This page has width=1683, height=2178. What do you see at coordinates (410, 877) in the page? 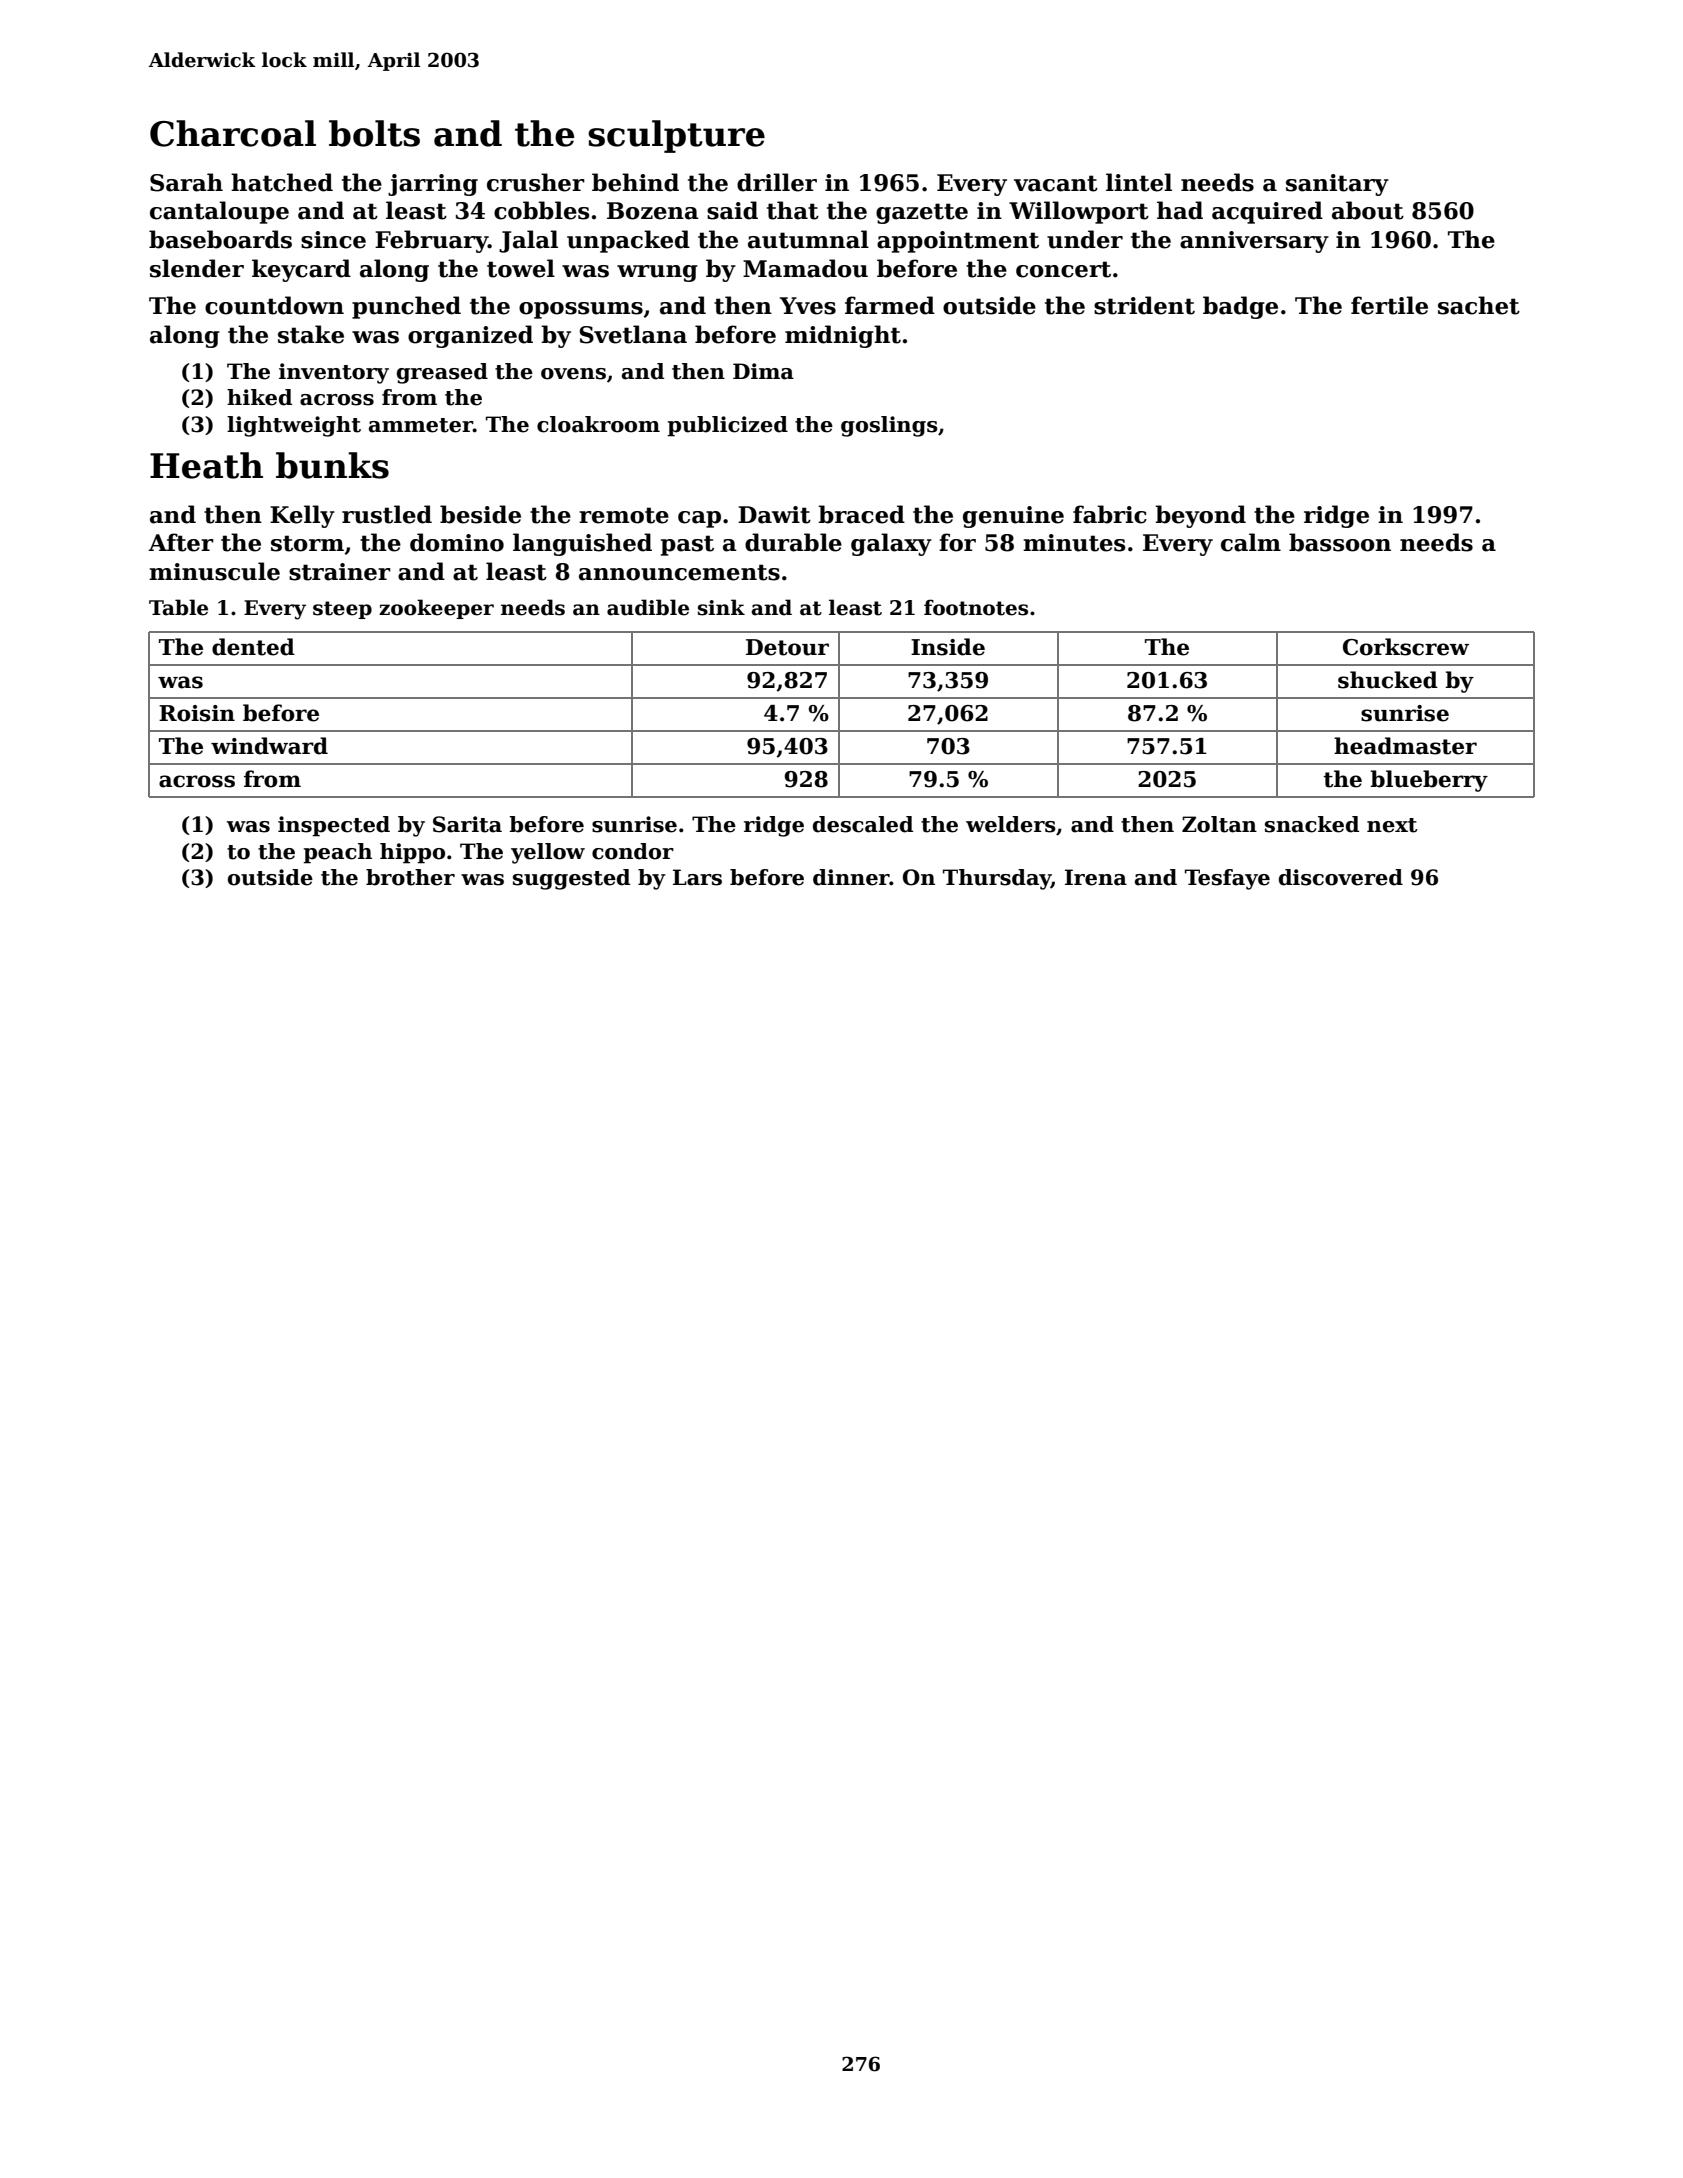
I see `brother` at bounding box center [410, 877].
